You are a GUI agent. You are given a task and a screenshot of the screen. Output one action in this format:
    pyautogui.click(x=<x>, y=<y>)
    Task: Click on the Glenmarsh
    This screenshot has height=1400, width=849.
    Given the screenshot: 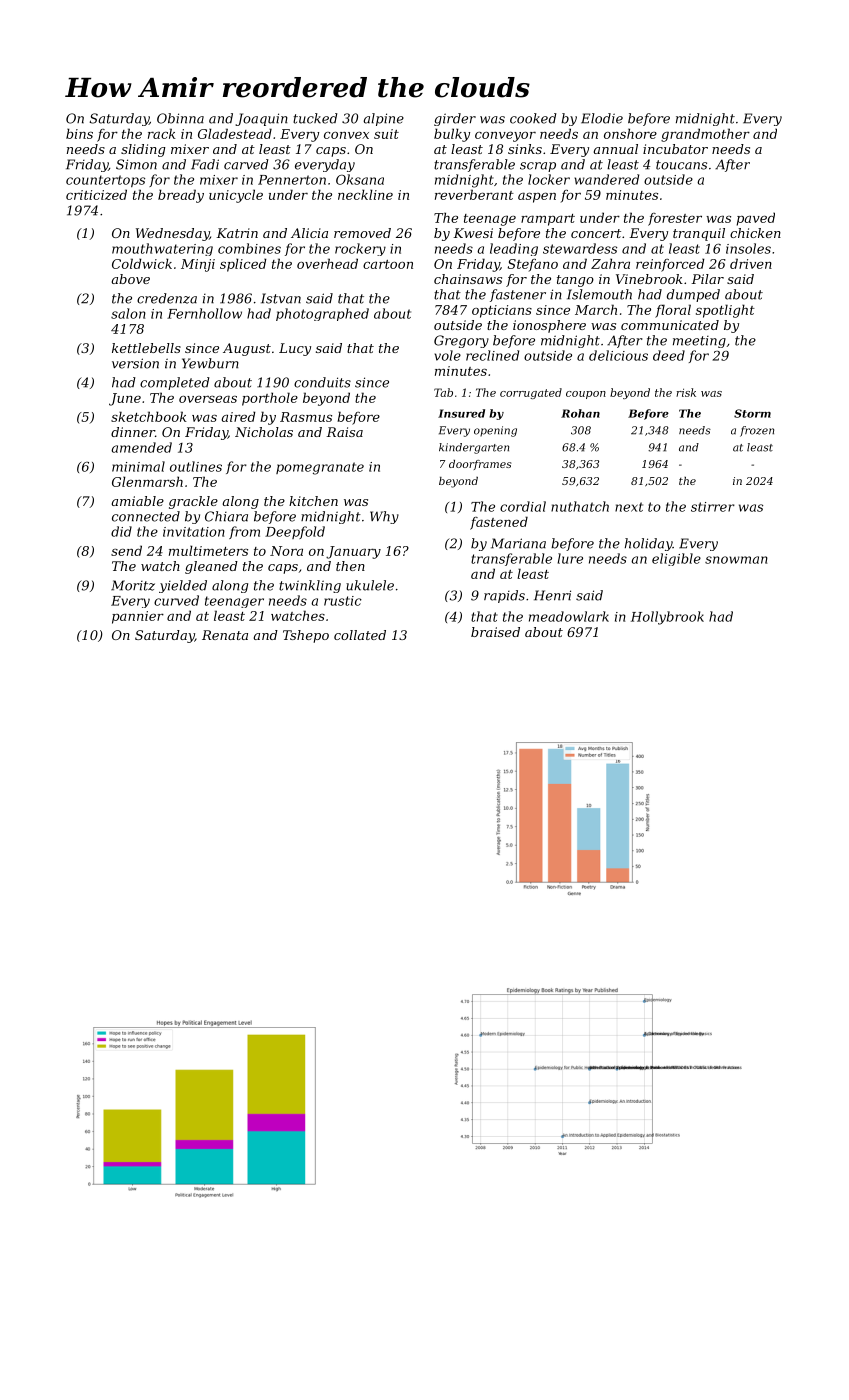 What is the action you would take?
    pyautogui.click(x=147, y=481)
